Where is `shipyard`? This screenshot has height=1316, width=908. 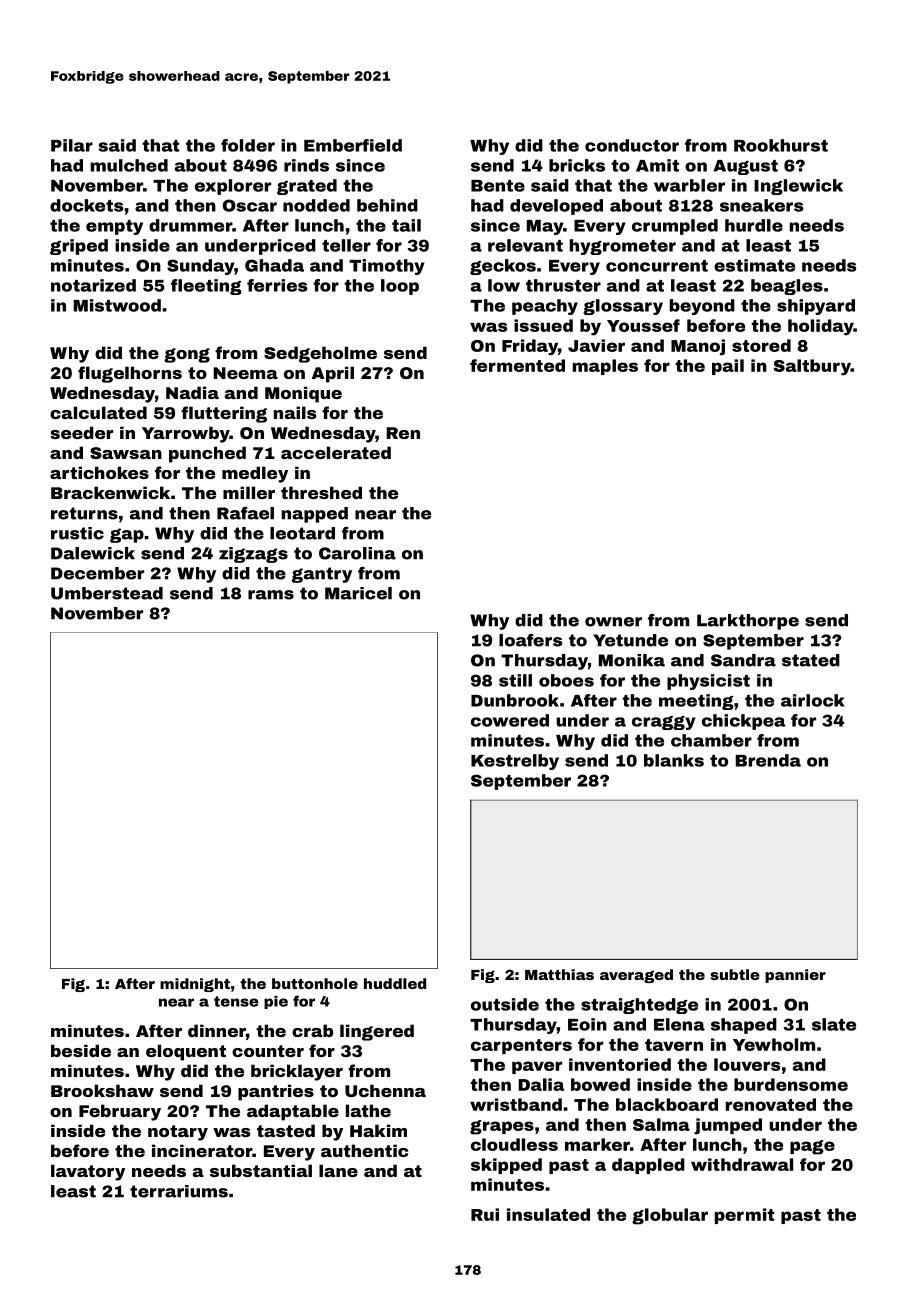 shipyard is located at coordinates (816, 307).
